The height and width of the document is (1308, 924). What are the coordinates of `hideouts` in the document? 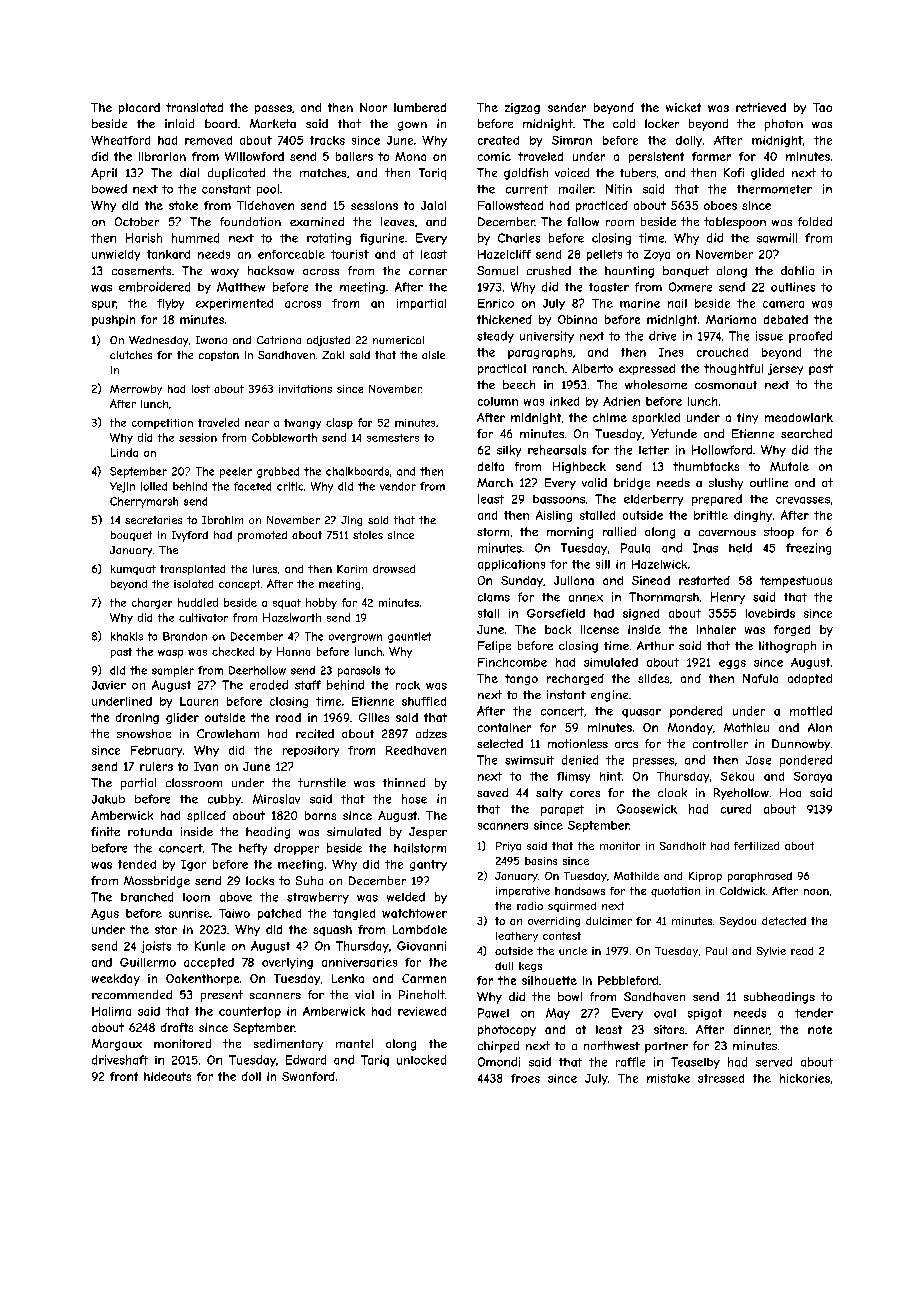 It's located at (167, 1076).
